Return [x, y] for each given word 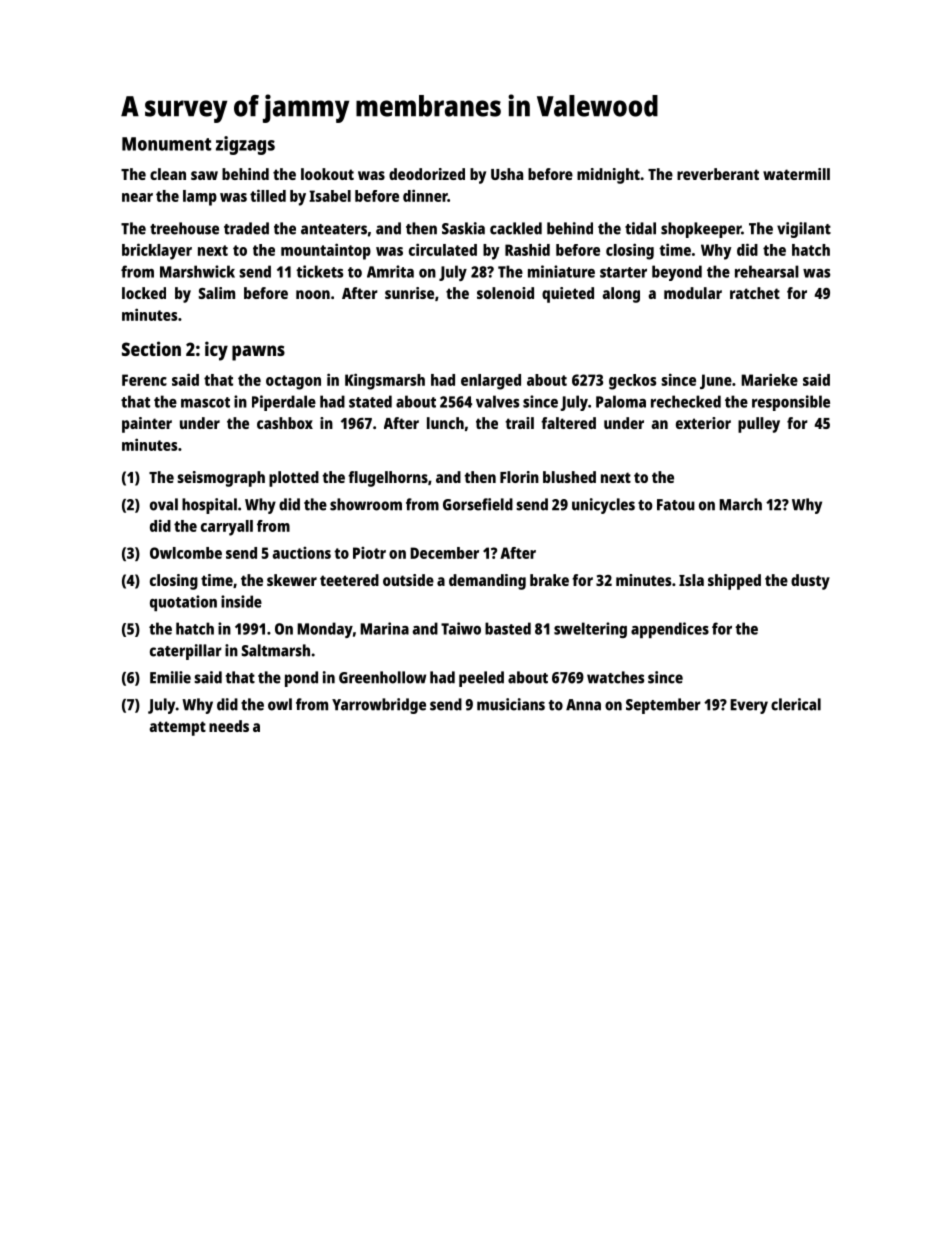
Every [749, 706]
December [444, 553]
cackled [516, 228]
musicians [511, 704]
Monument [166, 144]
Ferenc [144, 380]
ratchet [755, 293]
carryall [227, 528]
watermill [796, 174]
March [740, 504]
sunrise [409, 293]
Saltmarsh [276, 650]
